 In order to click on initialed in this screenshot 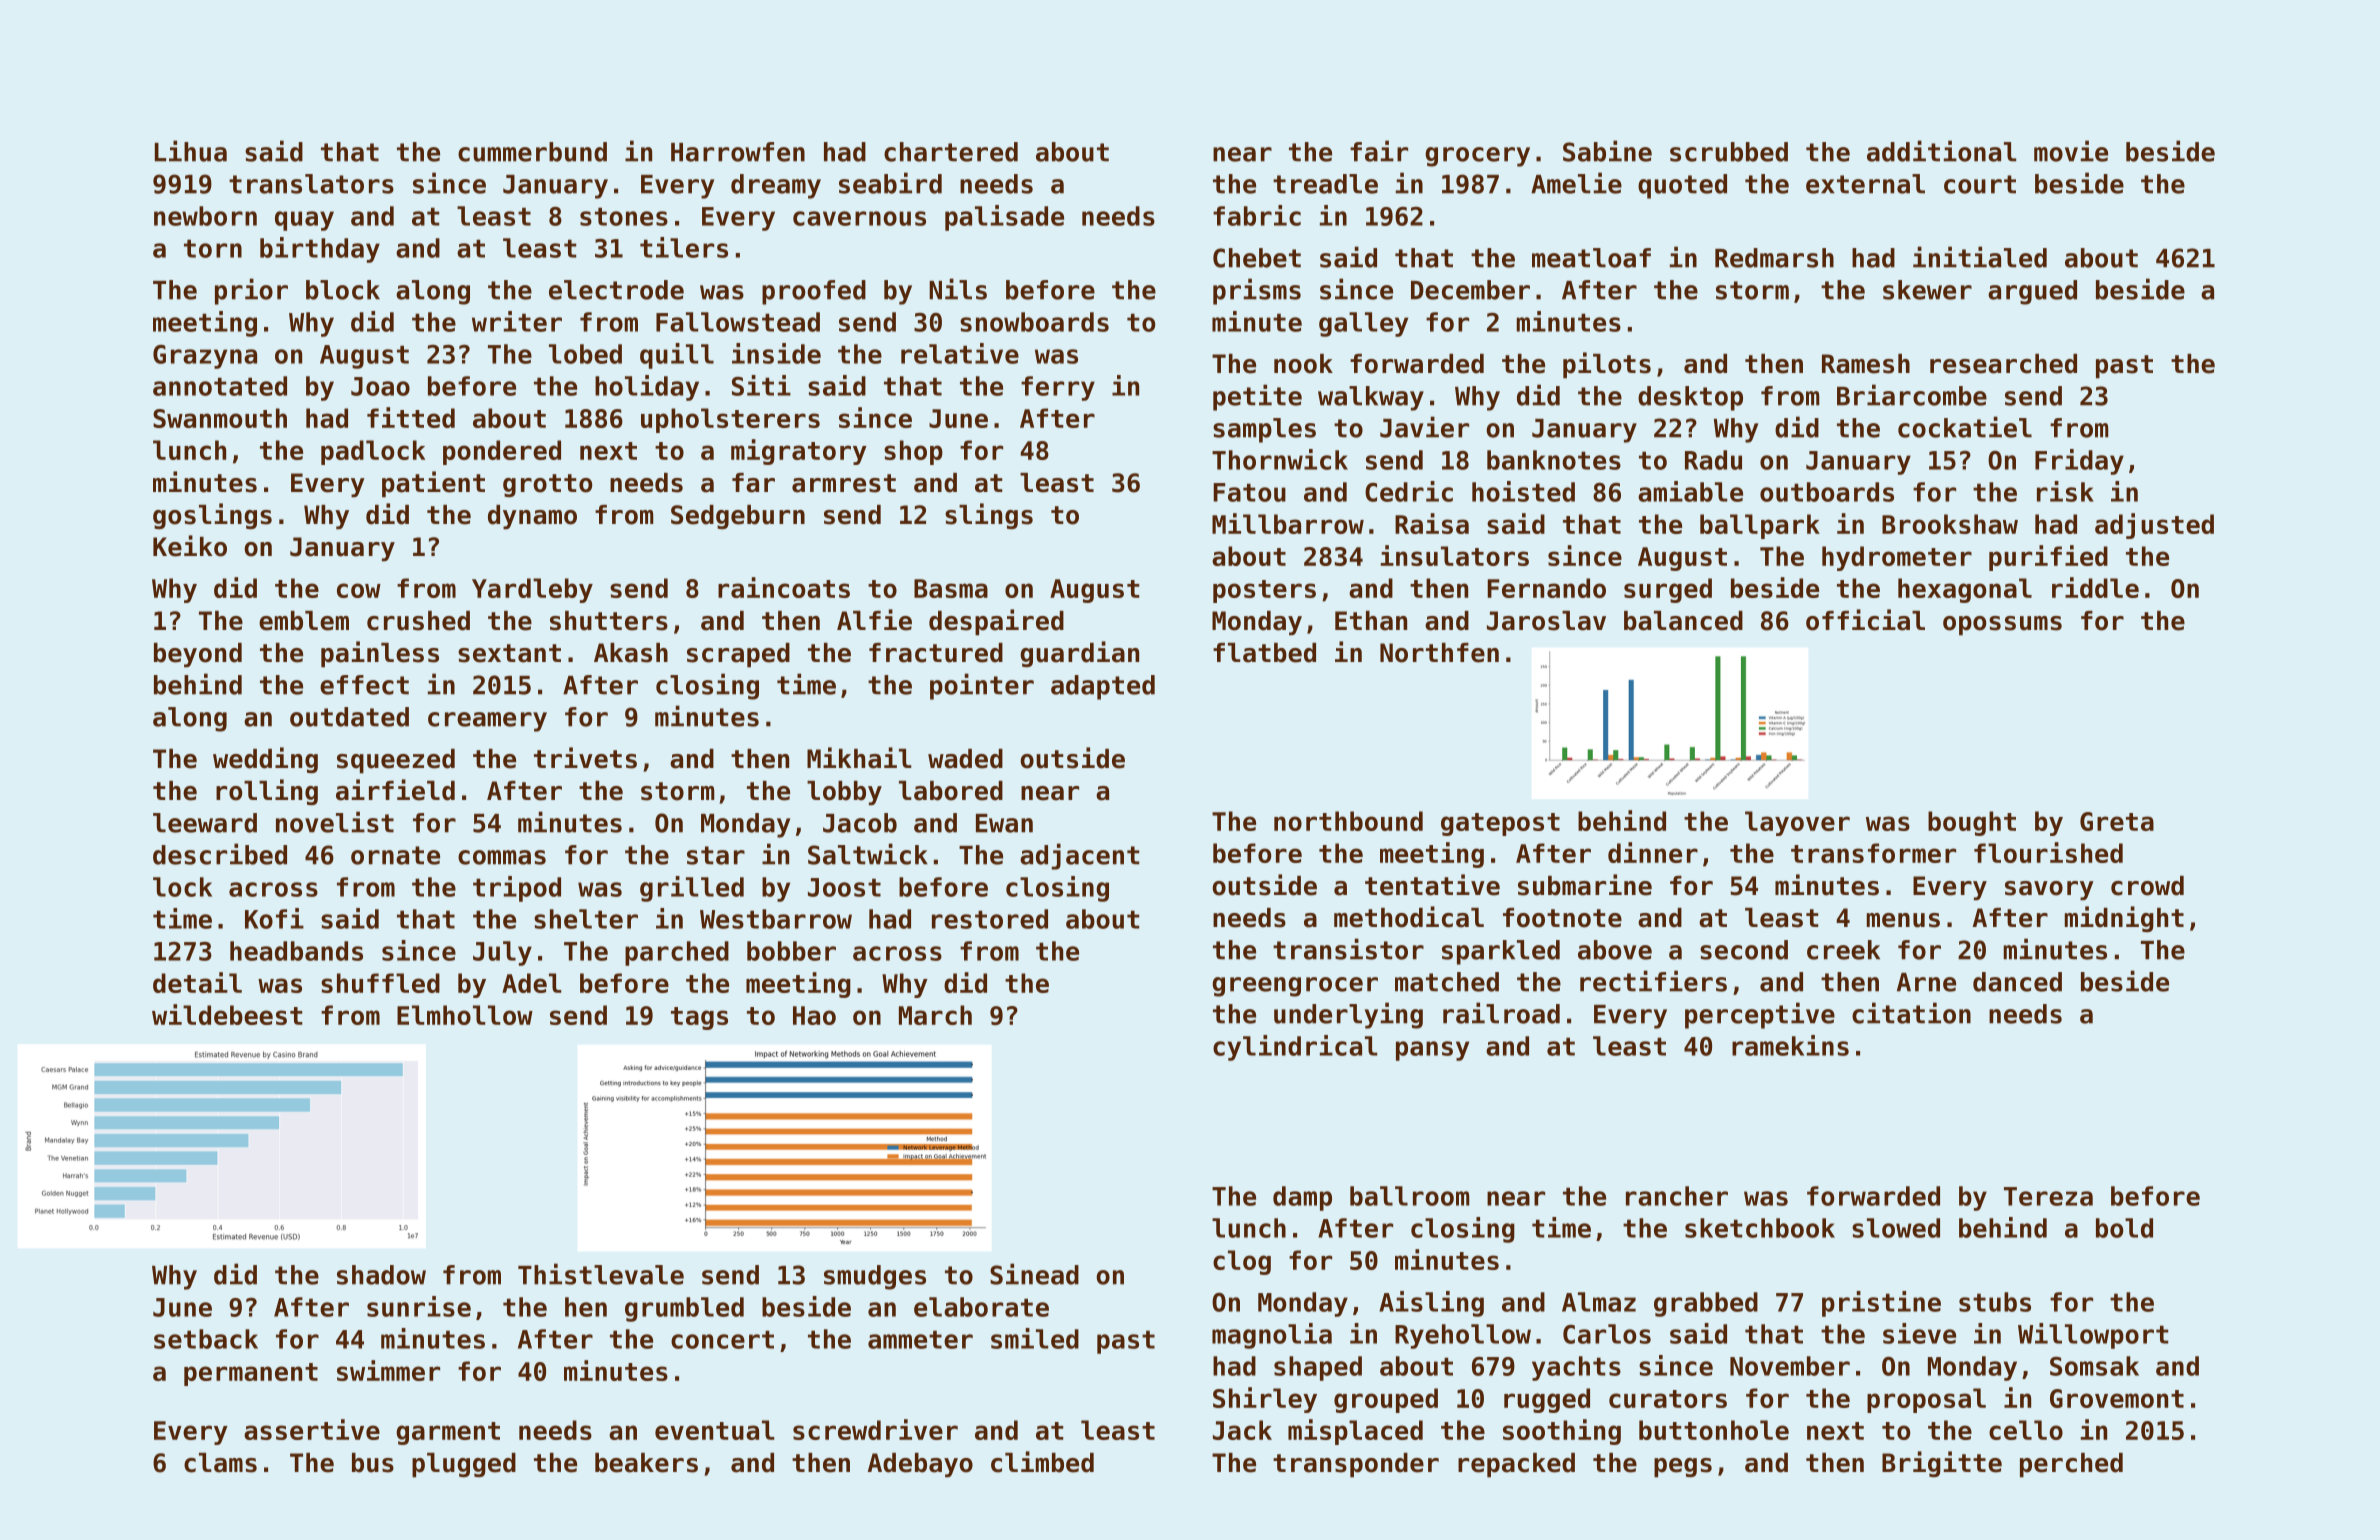, I will do `click(1980, 257)`.
